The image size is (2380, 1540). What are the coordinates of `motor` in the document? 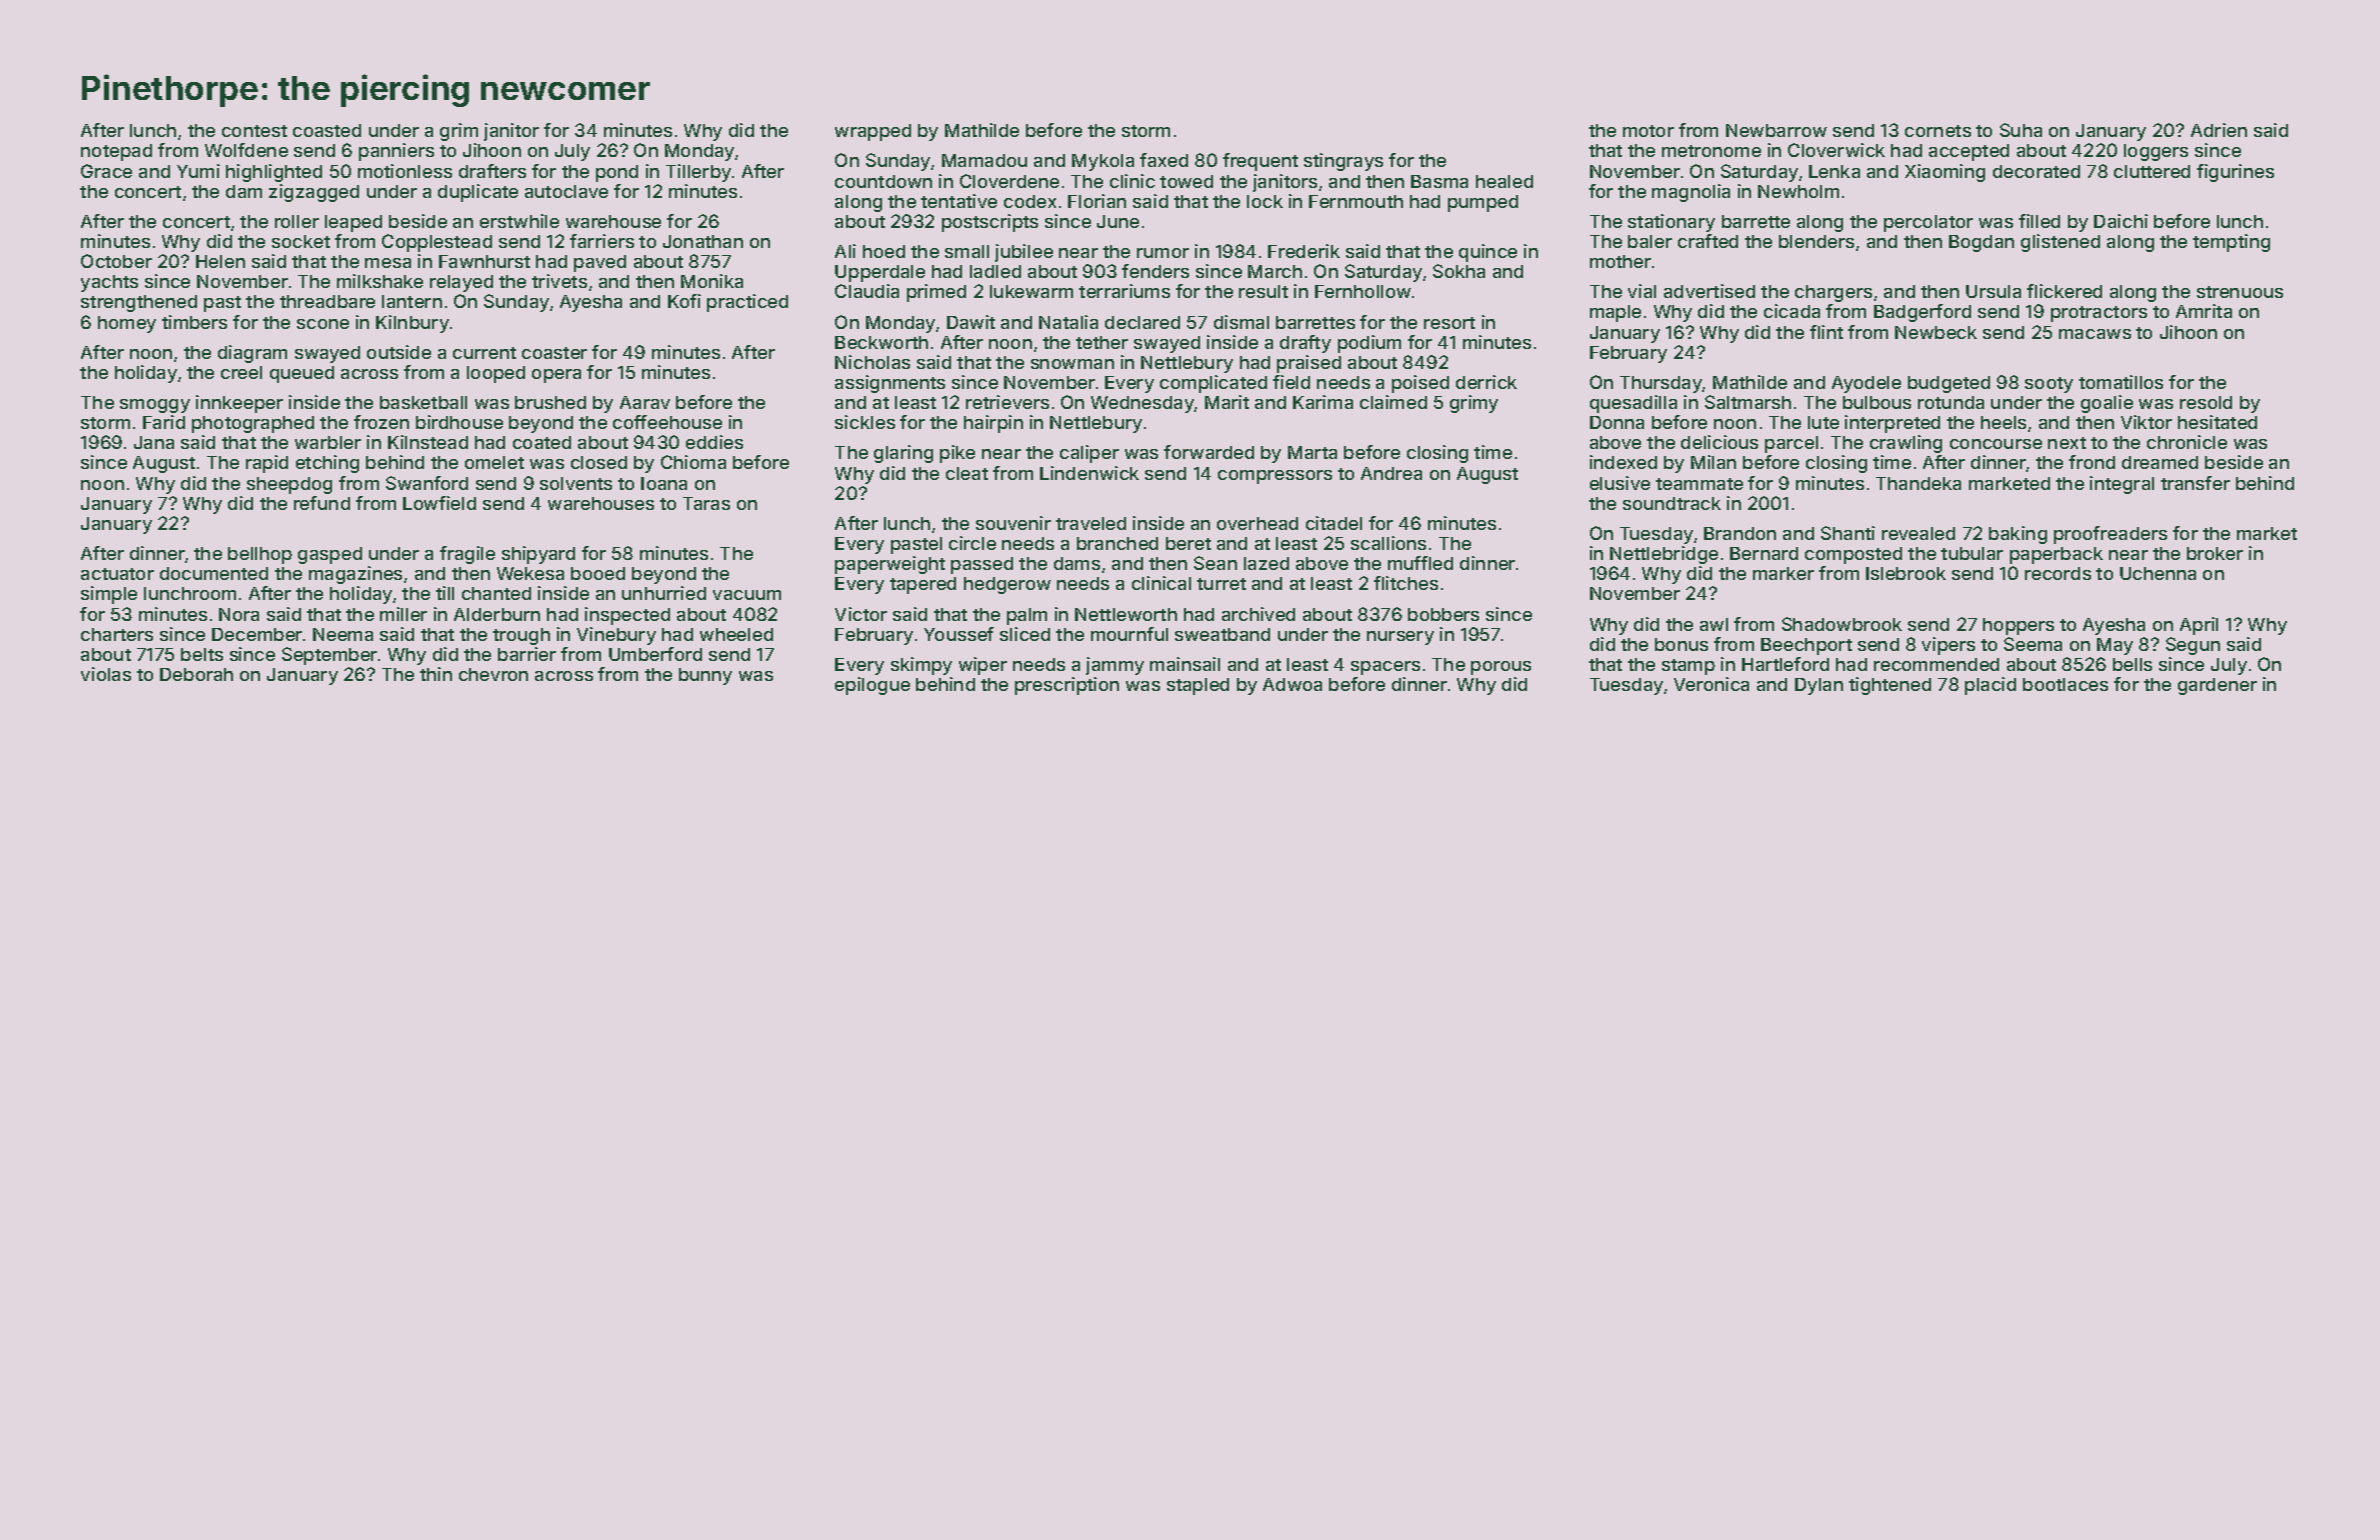 It's located at (1648, 131).
